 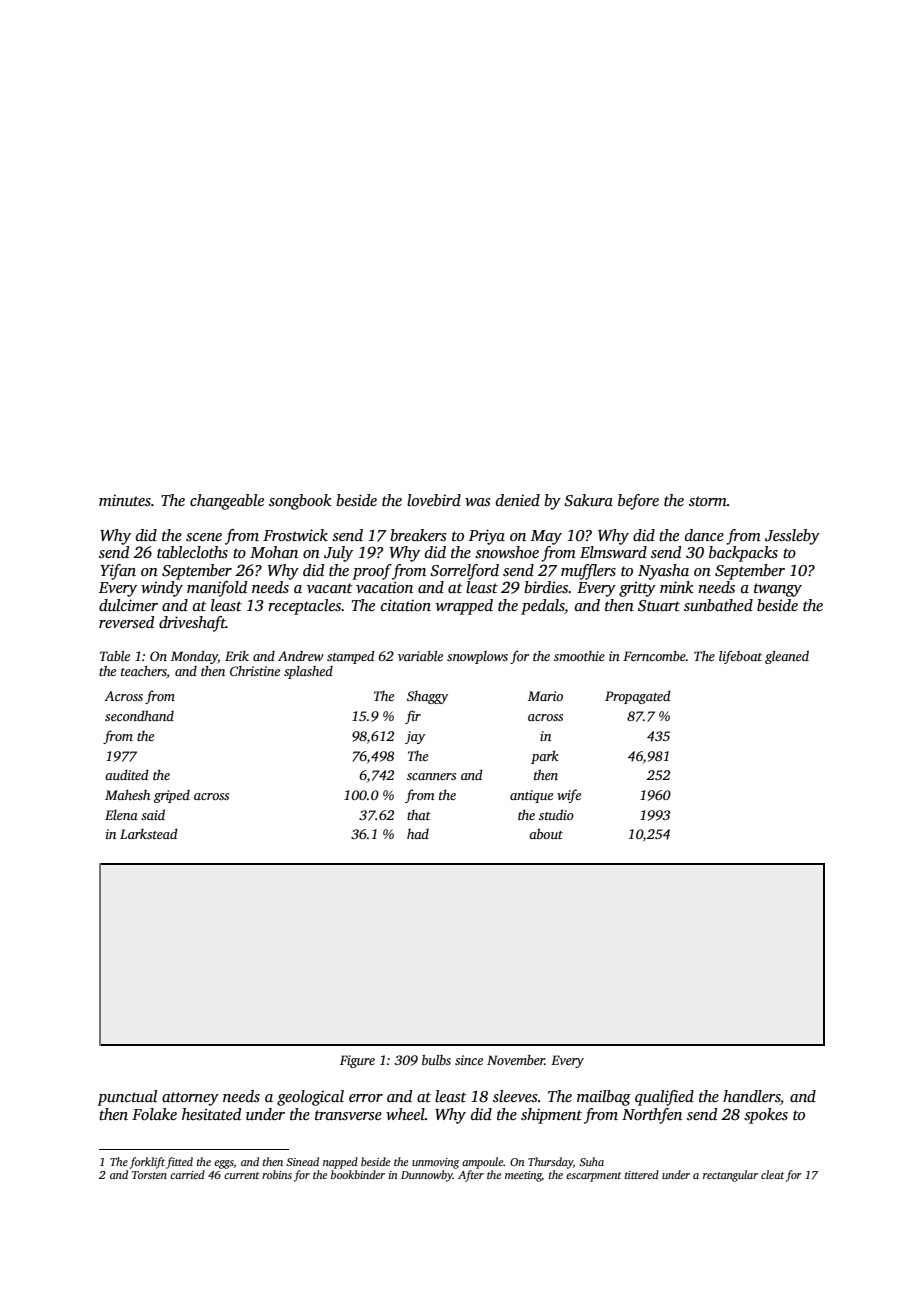 What do you see at coordinates (418, 833) in the document?
I see `had` at bounding box center [418, 833].
